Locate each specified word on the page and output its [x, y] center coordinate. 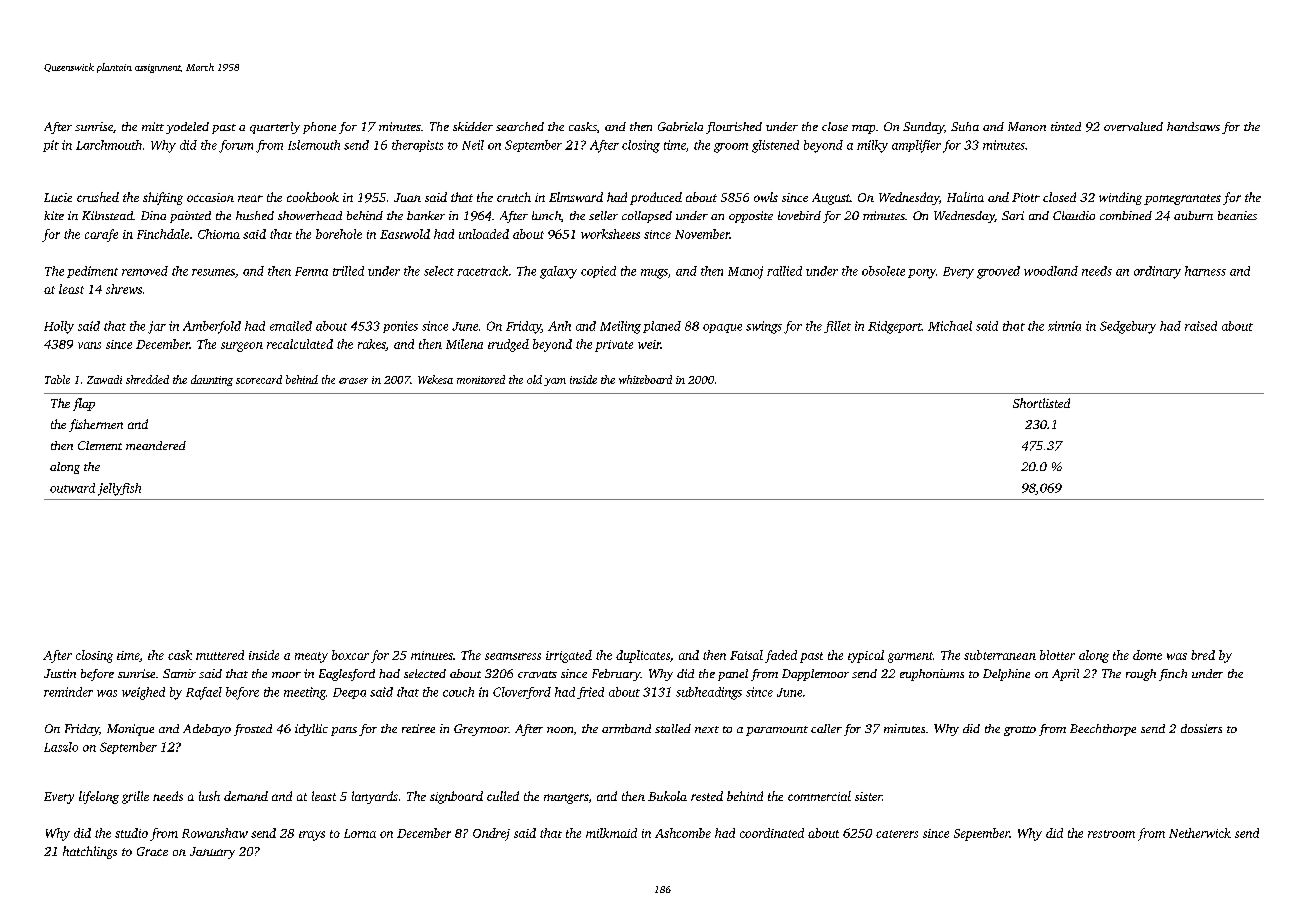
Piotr [1026, 197]
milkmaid [611, 833]
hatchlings [90, 852]
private [614, 346]
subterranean [1000, 655]
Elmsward [576, 197]
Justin [60, 673]
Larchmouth [109, 145]
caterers [897, 834]
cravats [537, 674]
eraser [353, 381]
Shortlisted [1041, 403]
